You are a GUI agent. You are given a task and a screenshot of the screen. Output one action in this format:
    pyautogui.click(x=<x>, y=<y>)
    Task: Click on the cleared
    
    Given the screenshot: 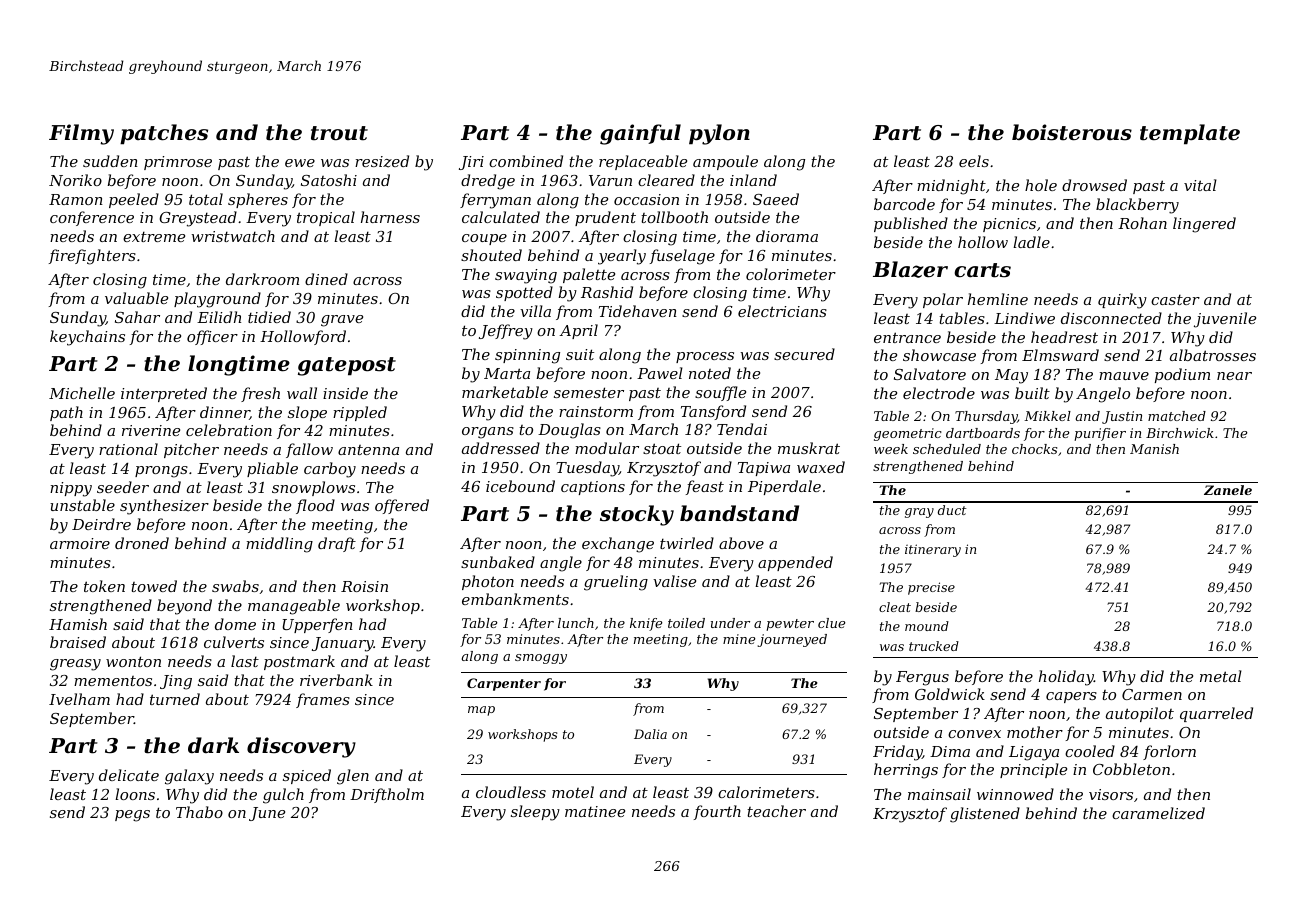 What is the action you would take?
    pyautogui.click(x=666, y=180)
